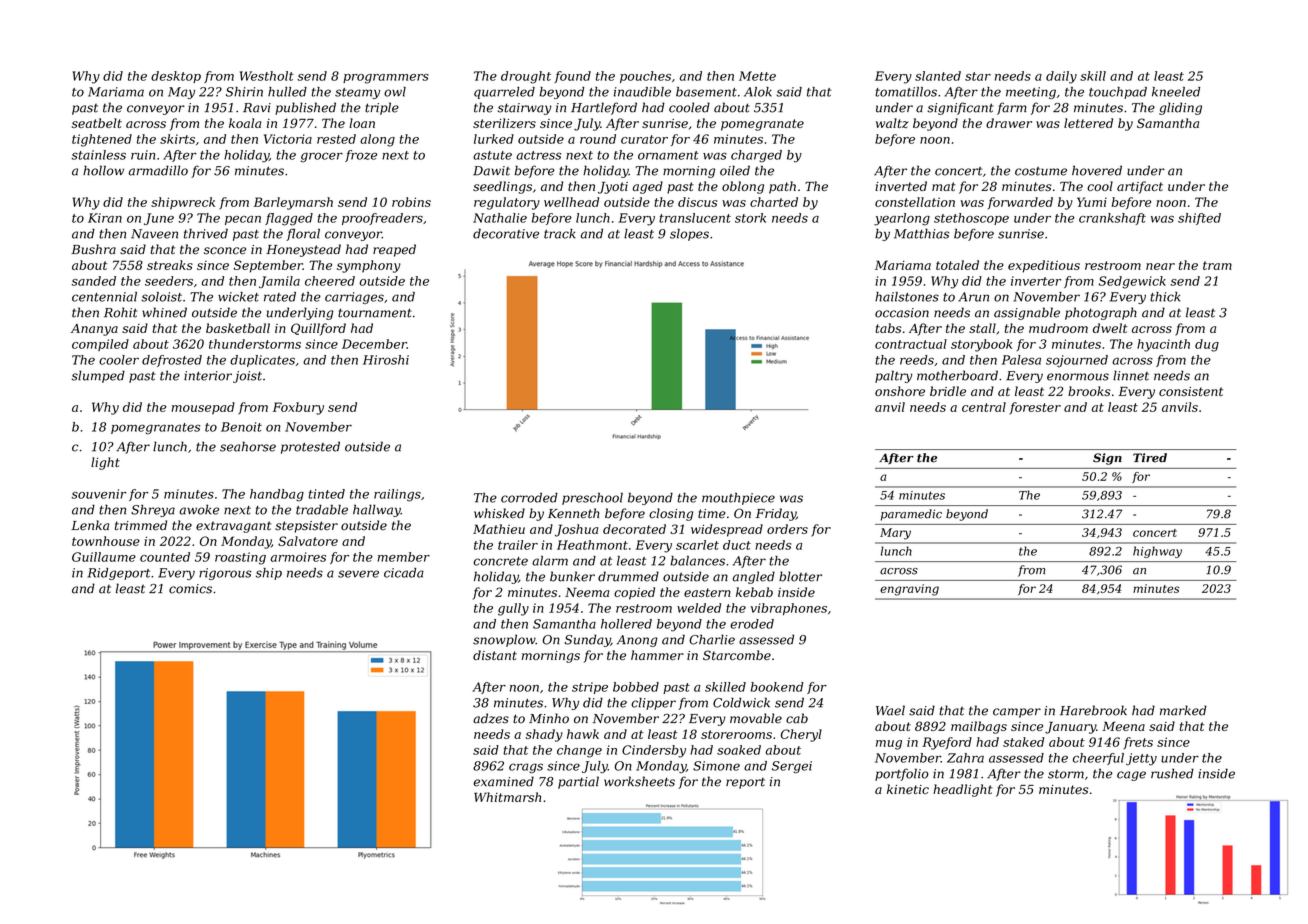 The height and width of the screenshot is (924, 1308). What do you see at coordinates (395, 92) in the screenshot?
I see `owl` at bounding box center [395, 92].
